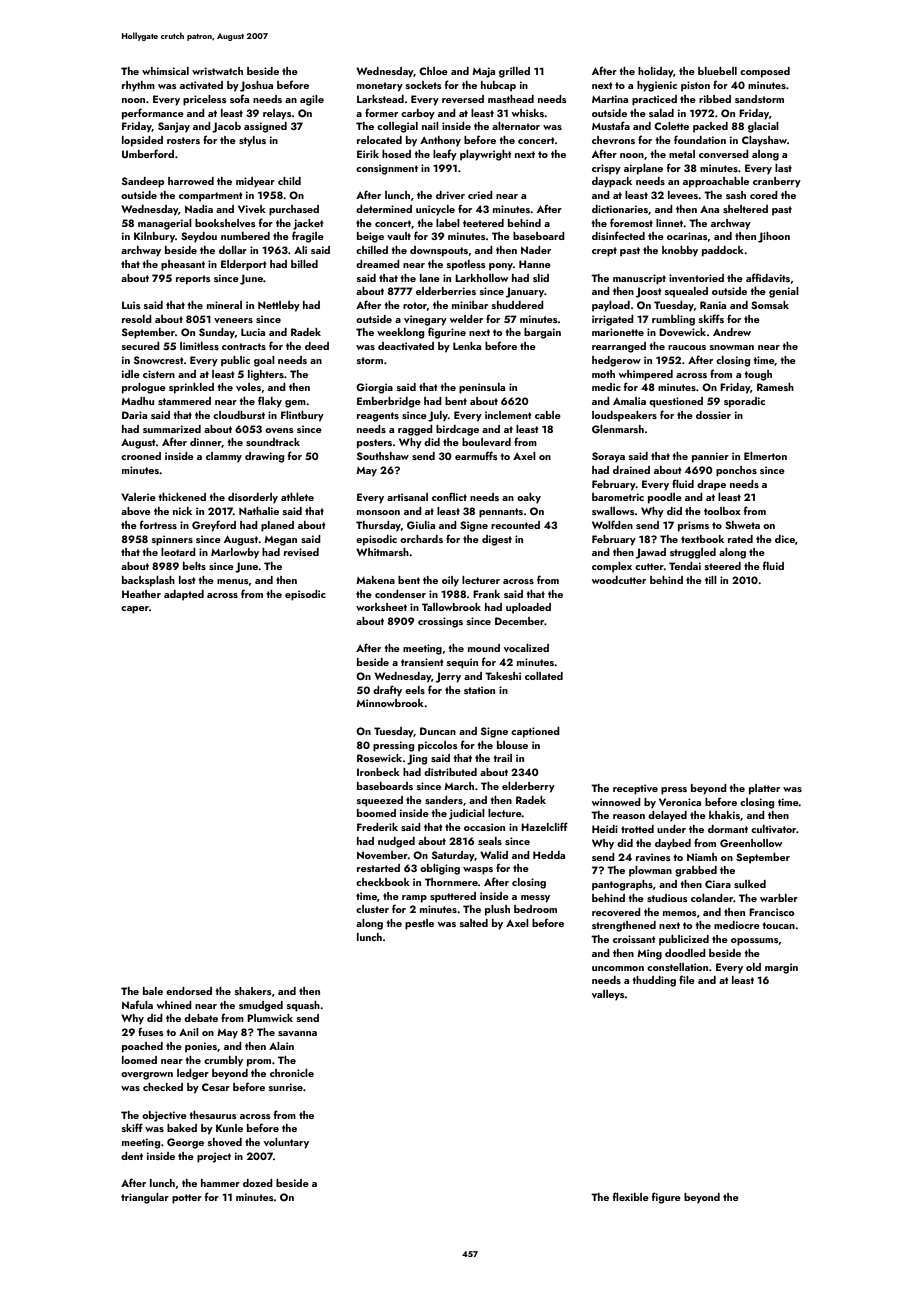  What do you see at coordinates (141, 456) in the screenshot?
I see `crooned` at bounding box center [141, 456].
